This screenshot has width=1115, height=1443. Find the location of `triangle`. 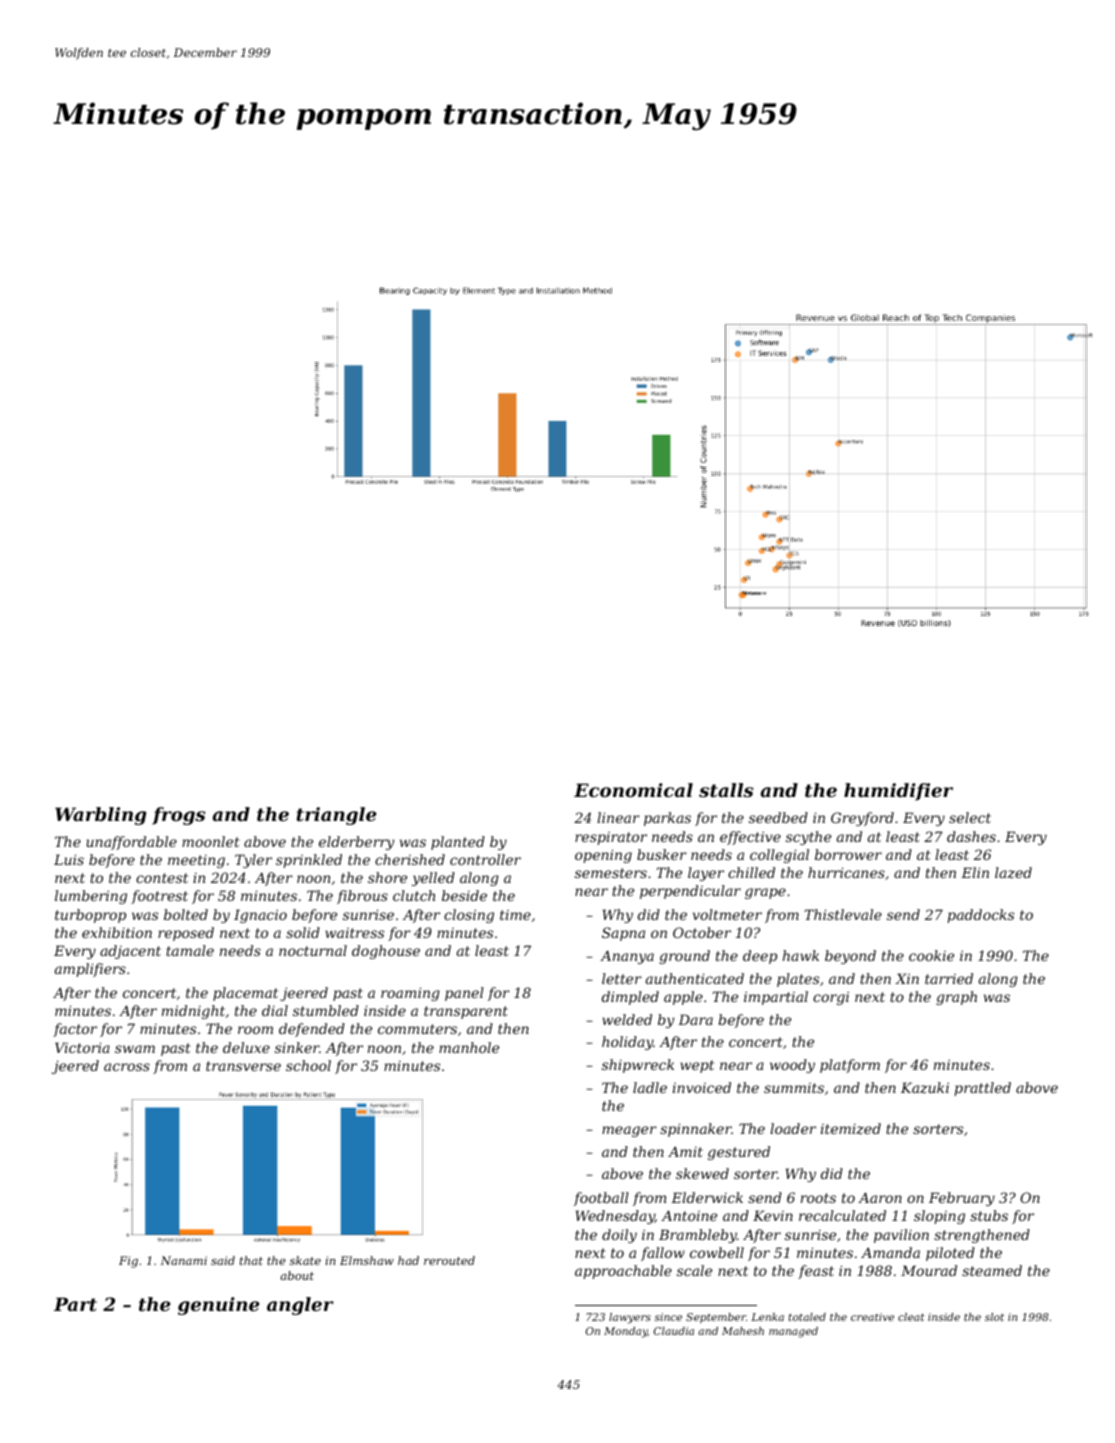

triangle is located at coordinates (336, 816).
